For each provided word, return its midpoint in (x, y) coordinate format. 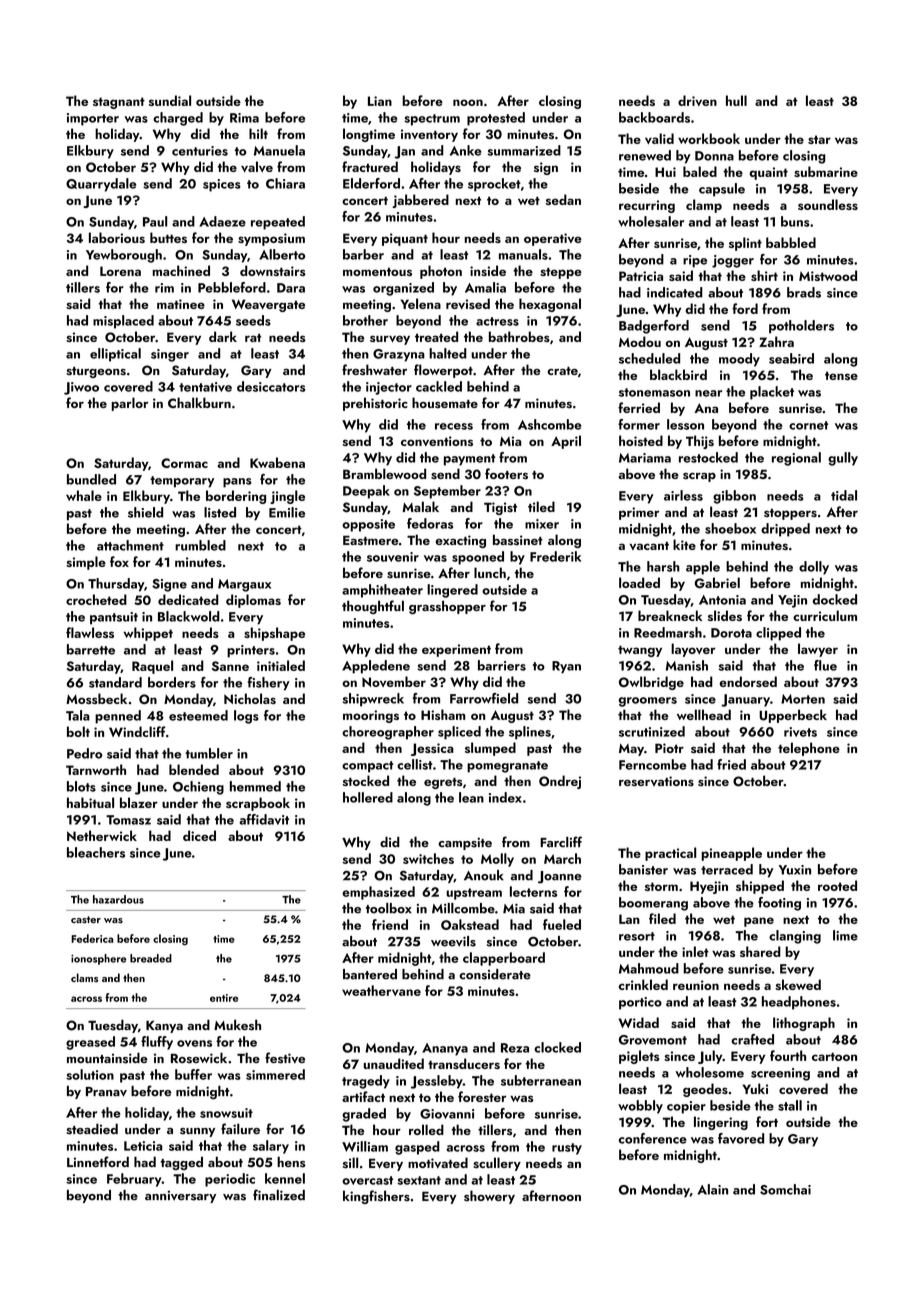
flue (825, 665)
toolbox (389, 908)
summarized (524, 150)
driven (697, 100)
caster (86, 920)
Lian (380, 101)
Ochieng (198, 788)
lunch (490, 572)
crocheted (96, 599)
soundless (828, 204)
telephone (809, 749)
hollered (368, 797)
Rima (244, 118)
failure (240, 1128)
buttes (168, 237)
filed (662, 918)
